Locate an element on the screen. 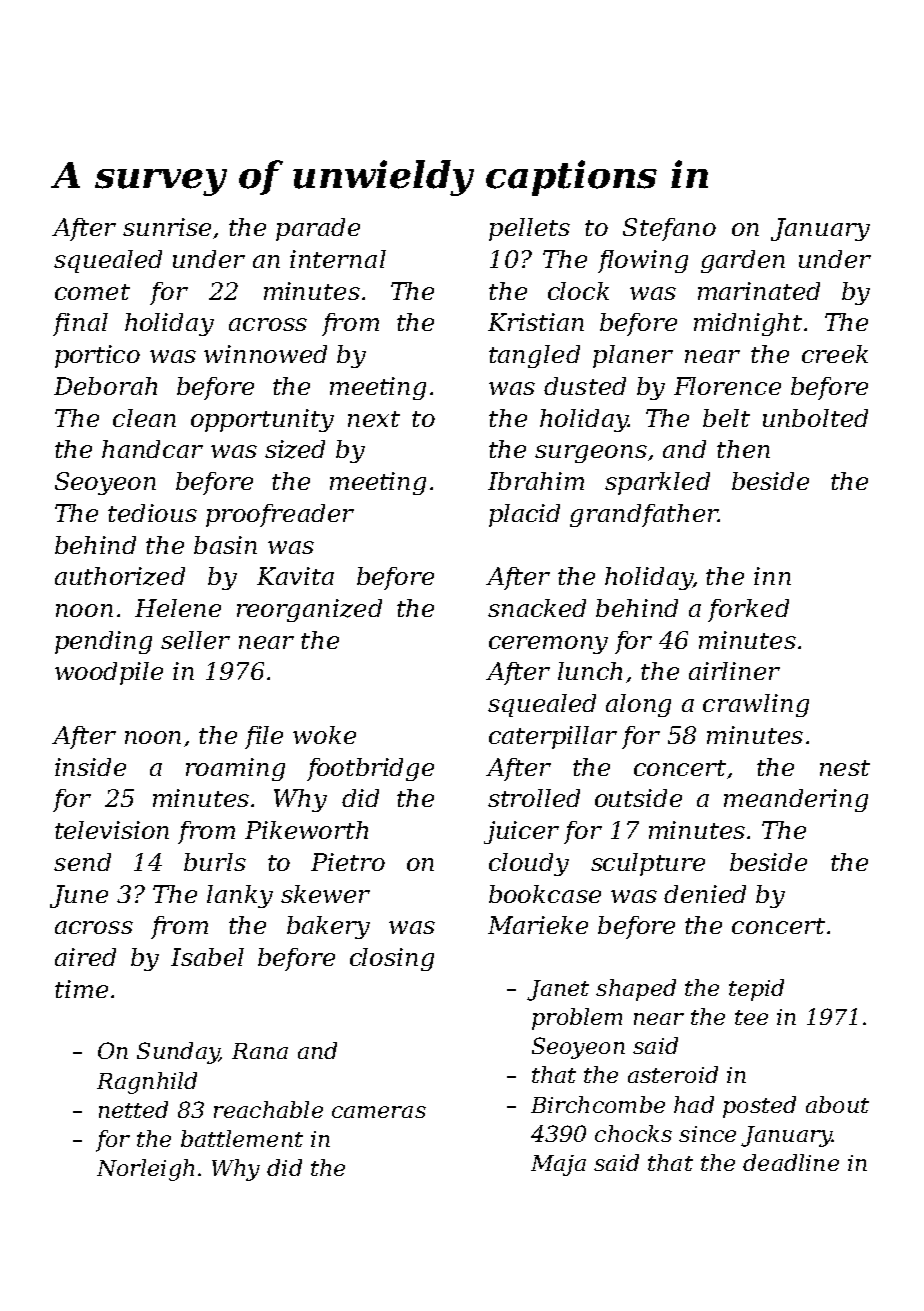 This screenshot has height=1311, width=924. sized is located at coordinates (295, 449).
